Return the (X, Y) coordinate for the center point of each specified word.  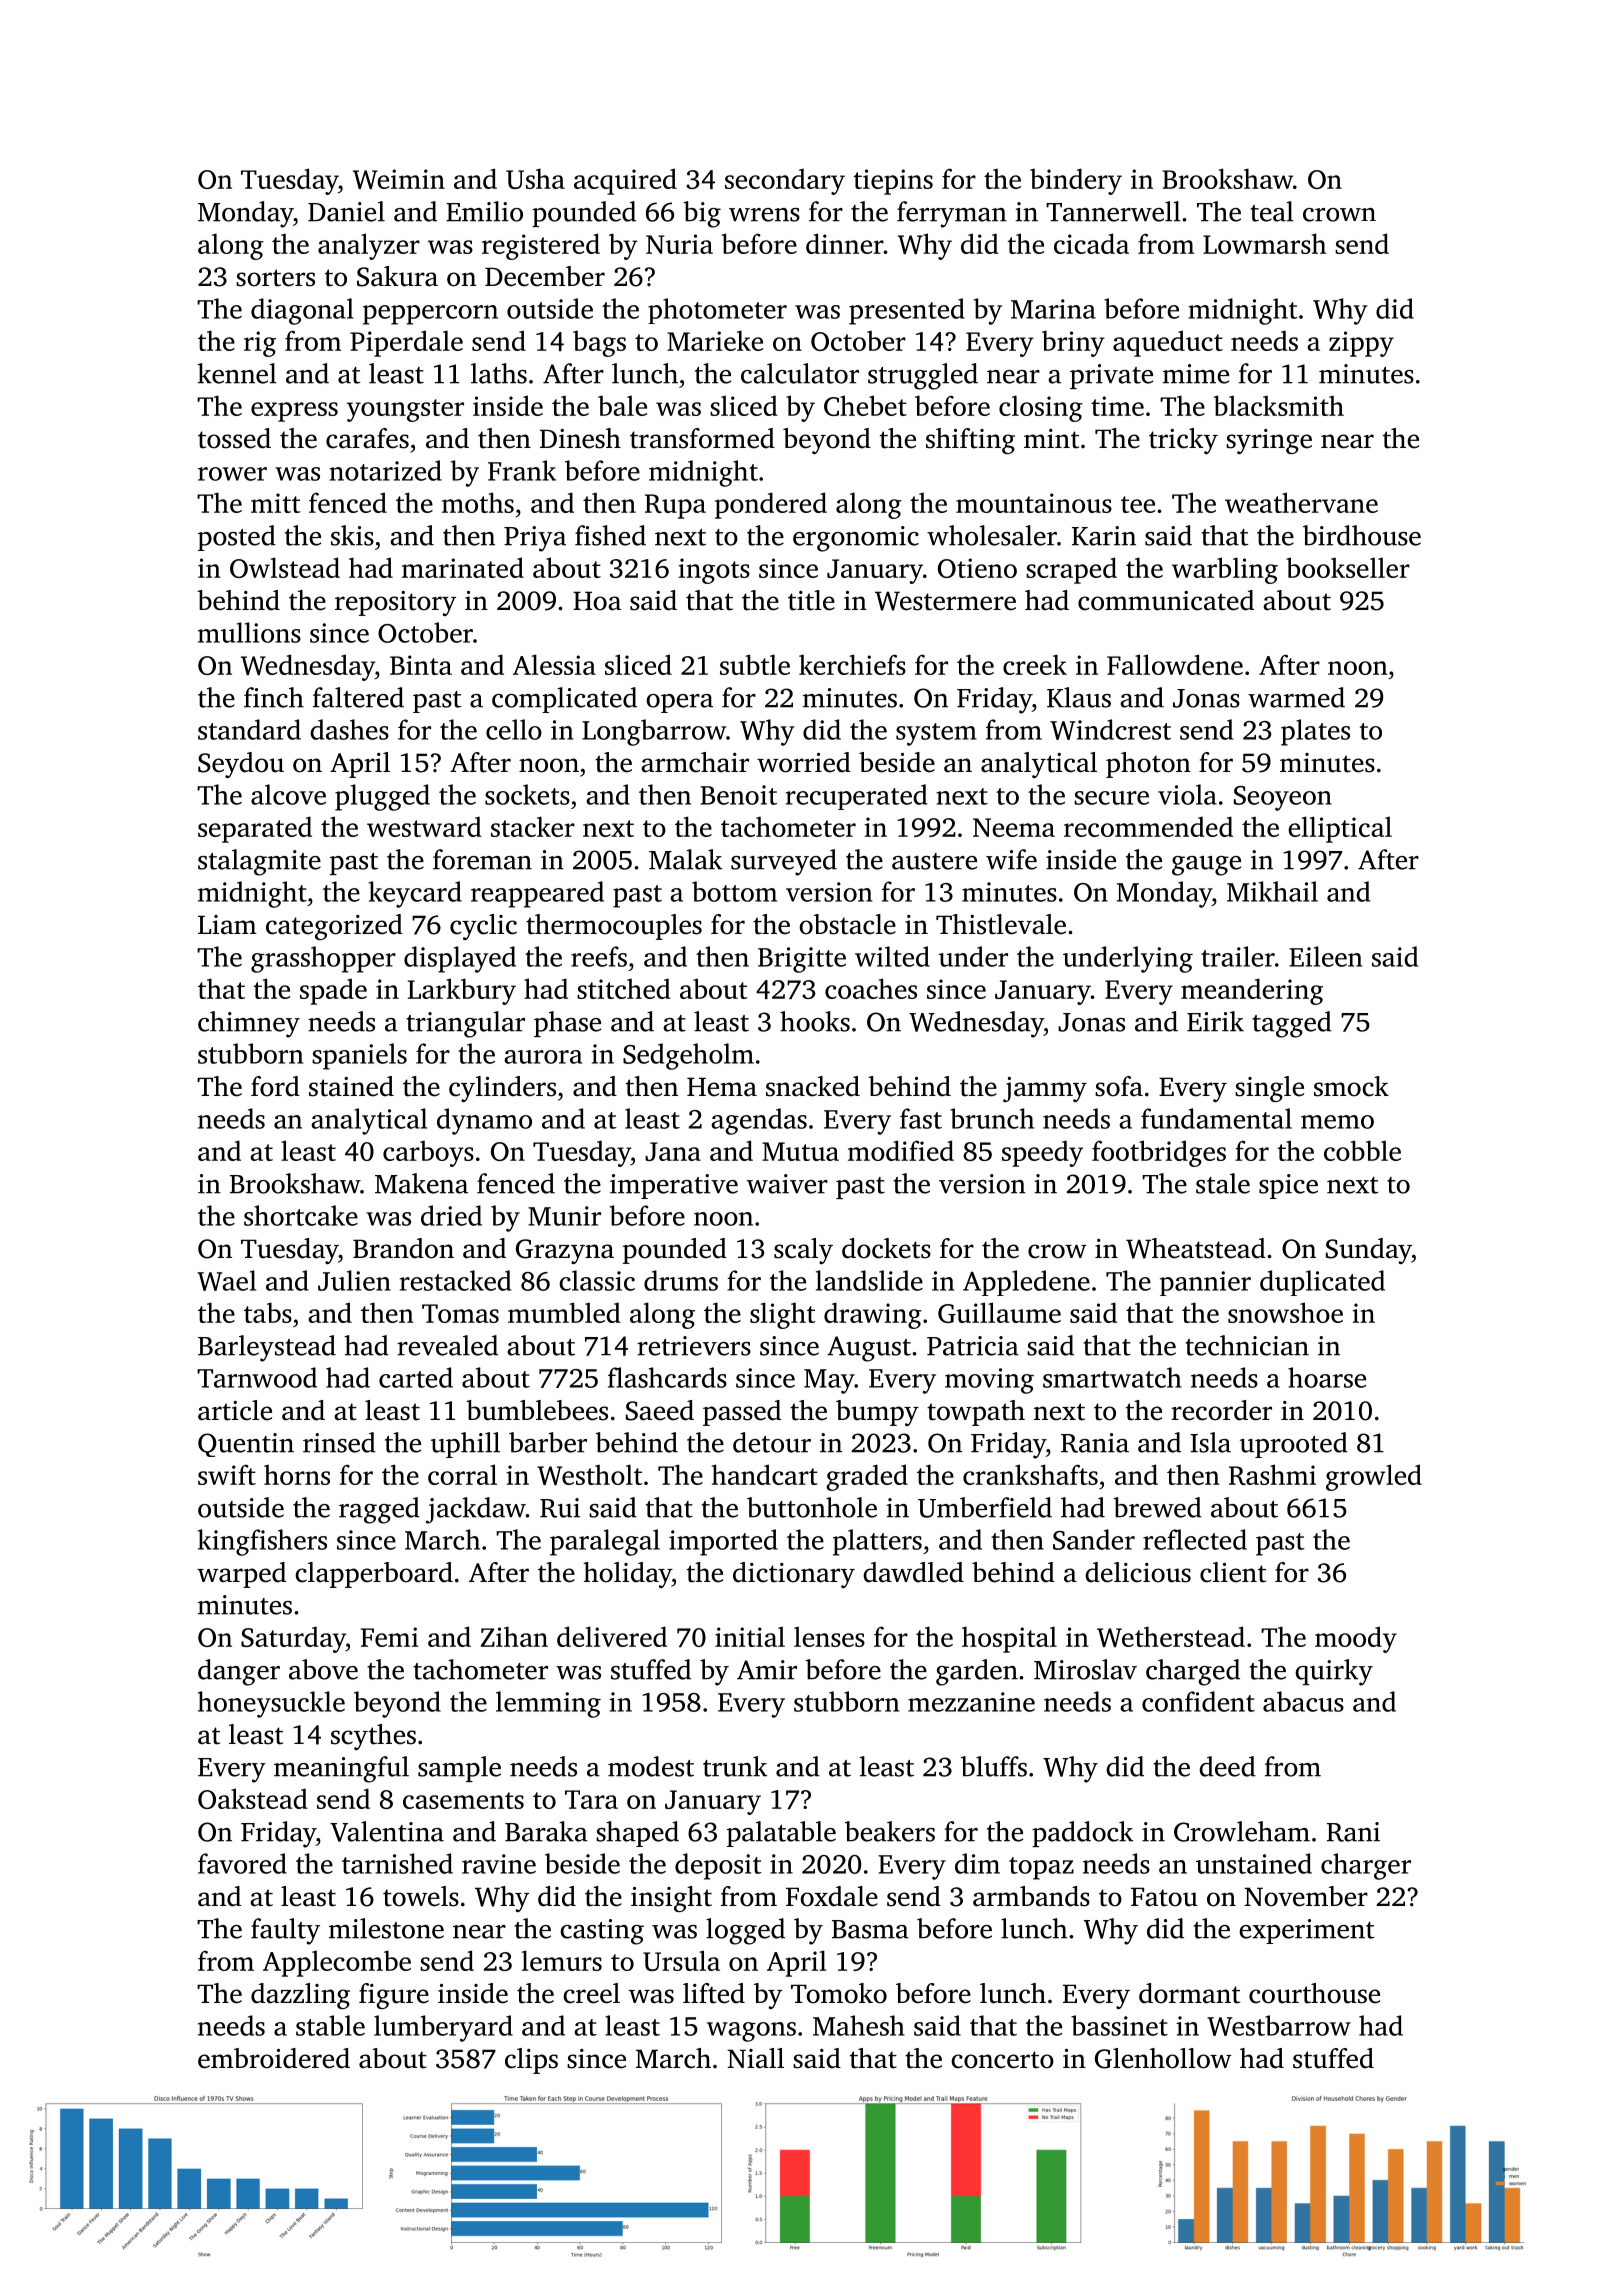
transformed (702, 438)
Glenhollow (1163, 2058)
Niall (755, 2058)
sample (459, 1769)
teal (1272, 211)
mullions (249, 632)
